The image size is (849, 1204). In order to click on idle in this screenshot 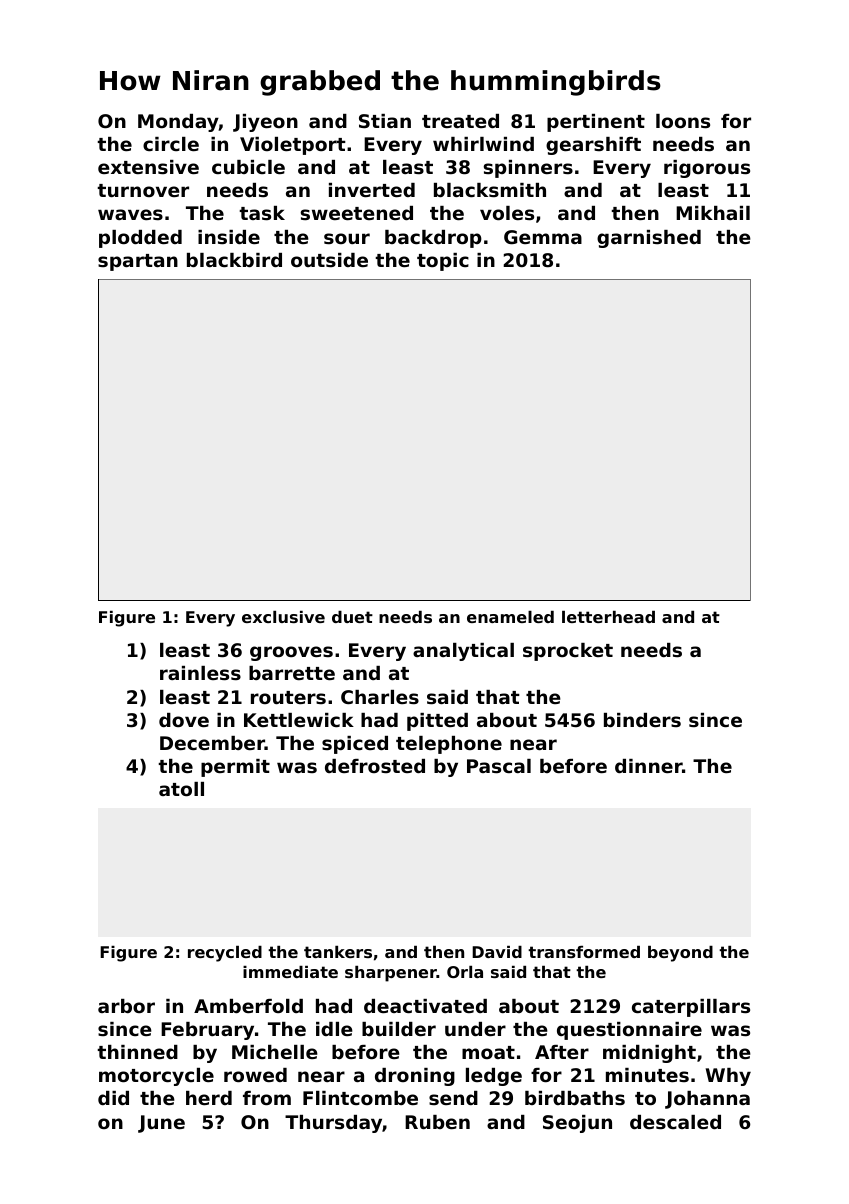, I will do `click(334, 1029)`.
